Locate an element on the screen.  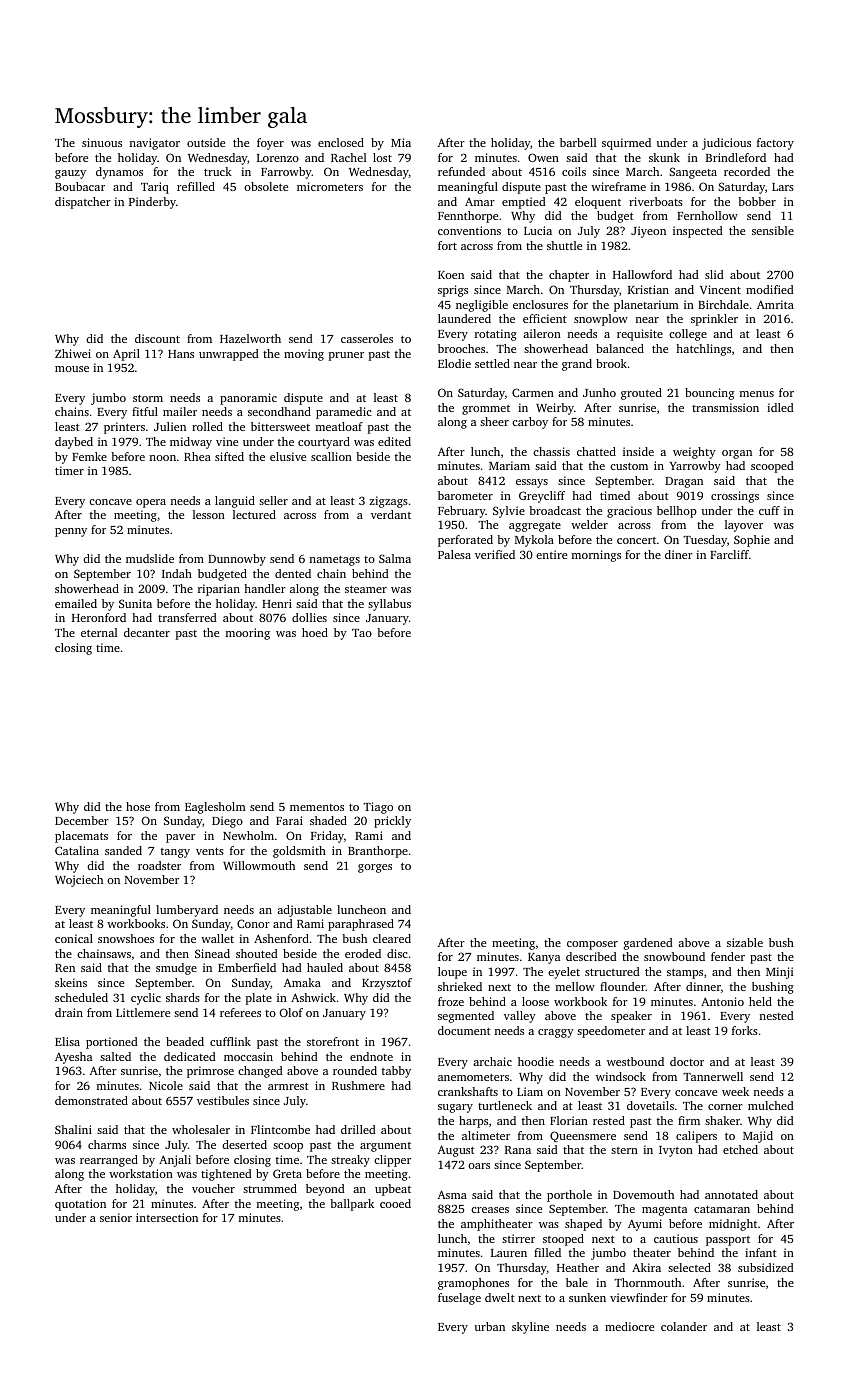
composer is located at coordinates (592, 945).
